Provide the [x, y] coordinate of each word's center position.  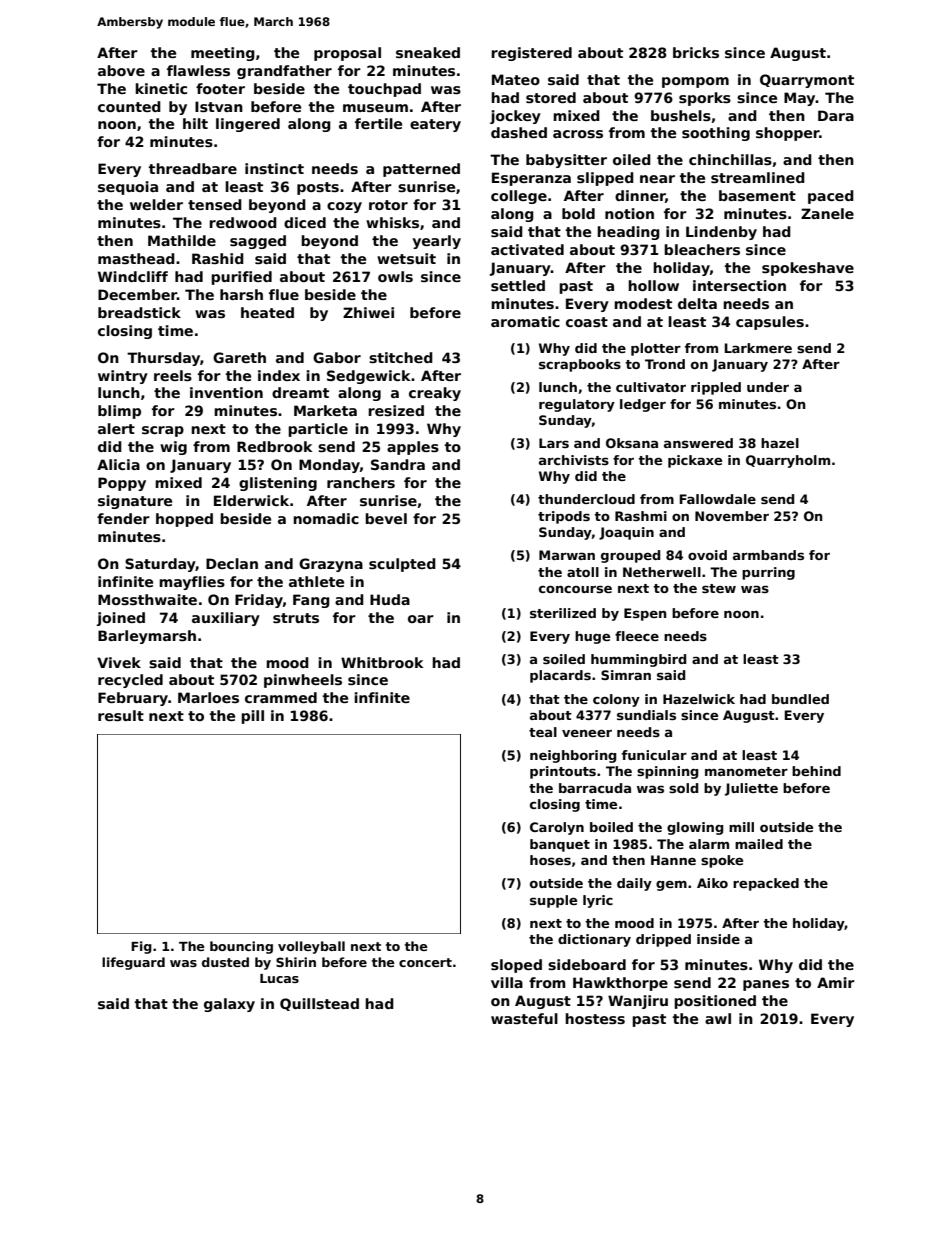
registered [531, 54]
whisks [392, 222]
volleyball [311, 947]
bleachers [702, 249]
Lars [554, 443]
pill [252, 717]
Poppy [122, 484]
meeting [223, 54]
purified [241, 278]
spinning [667, 772]
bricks [696, 52]
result [121, 715]
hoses [550, 860]
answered [698, 443]
